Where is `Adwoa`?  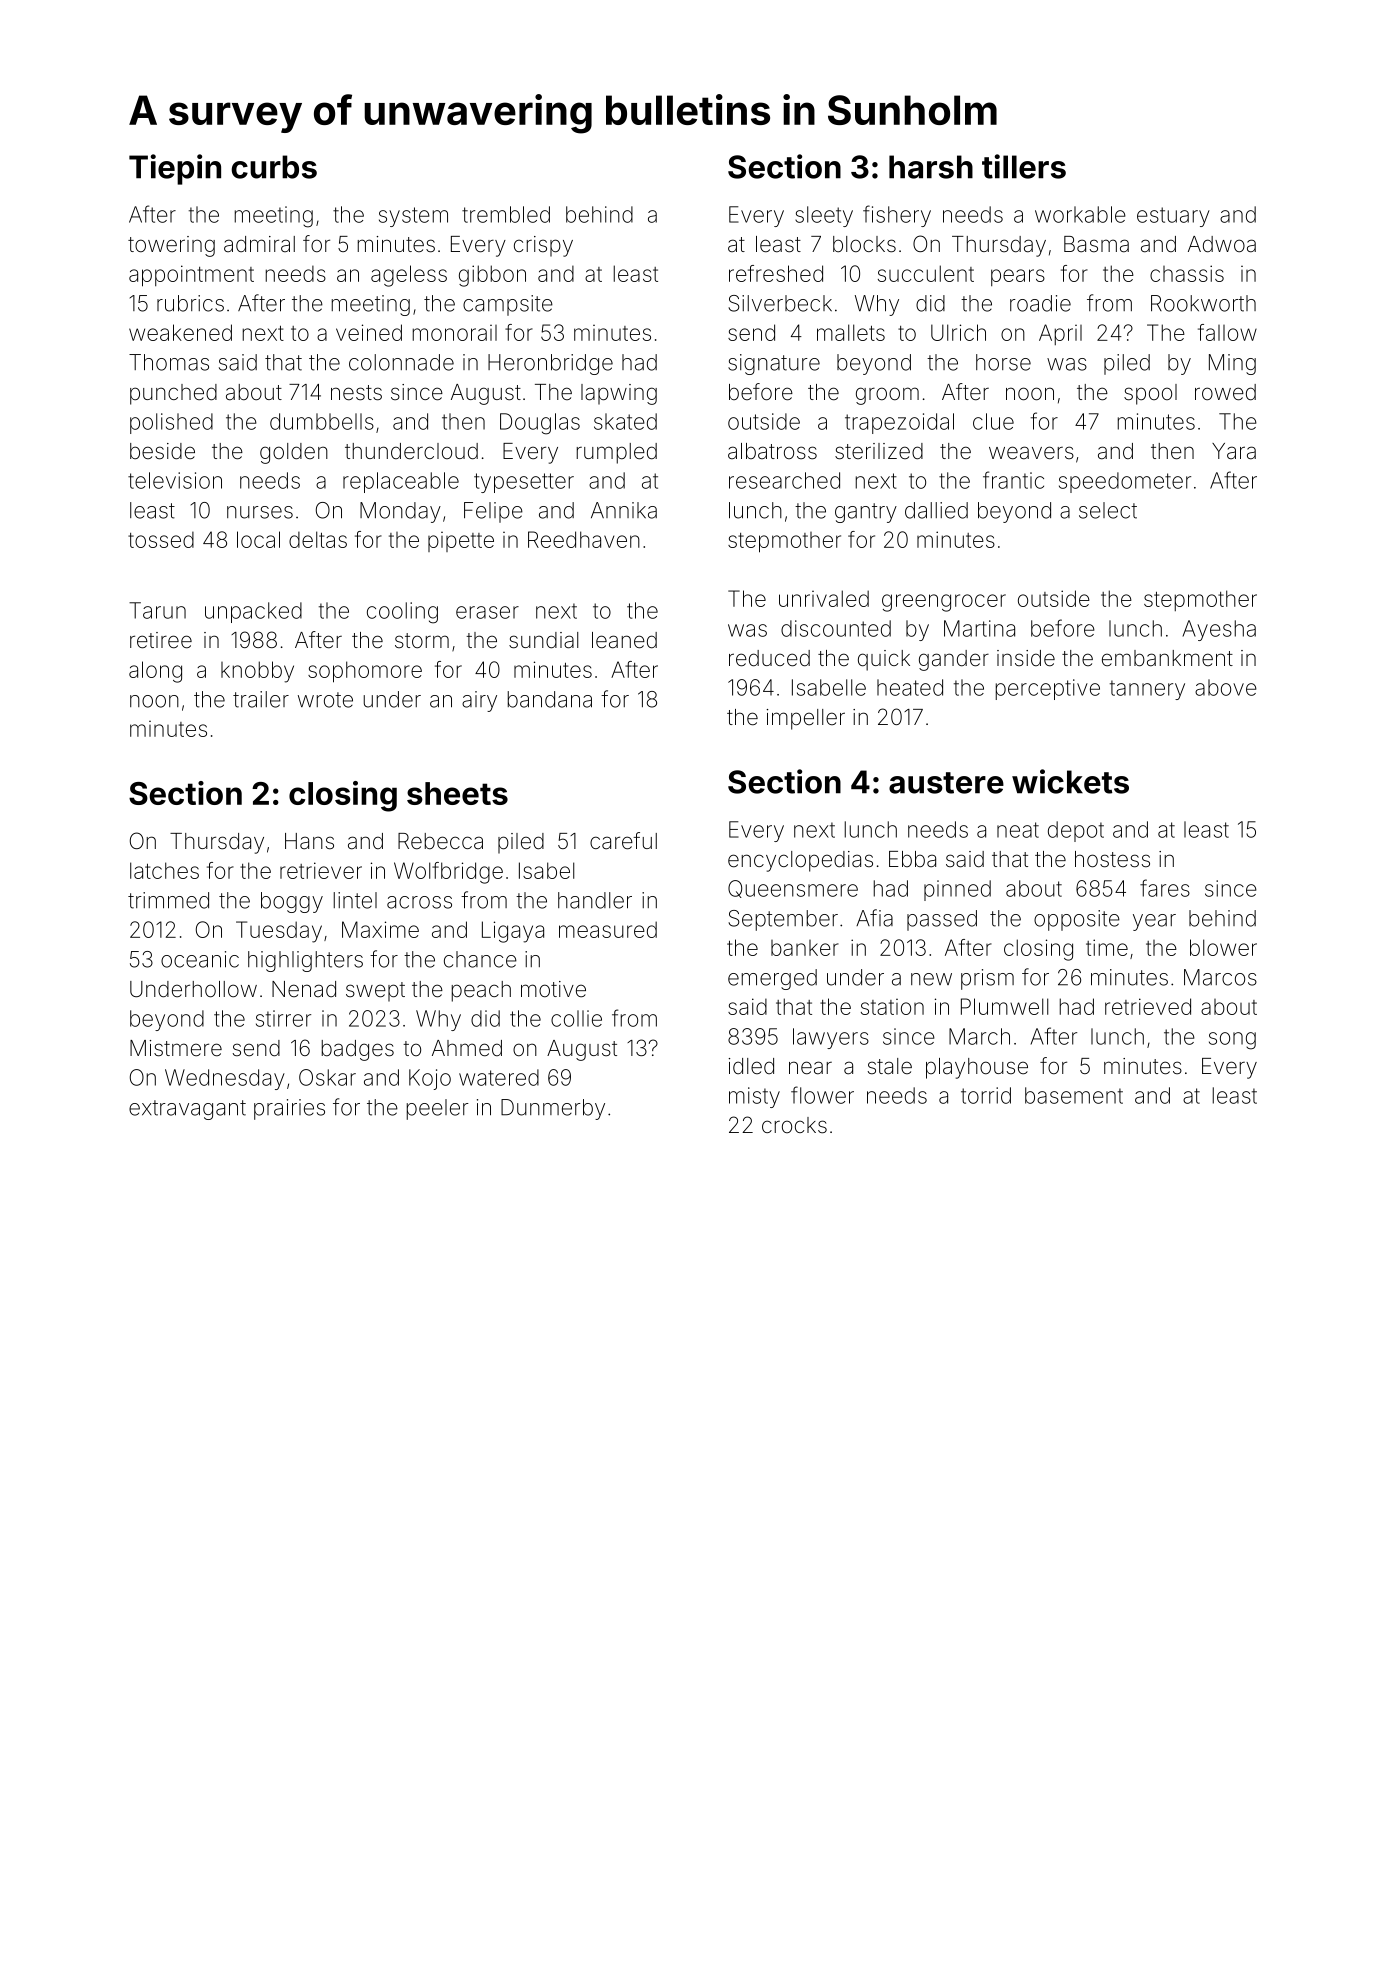
Adwoa is located at coordinates (1222, 244).
